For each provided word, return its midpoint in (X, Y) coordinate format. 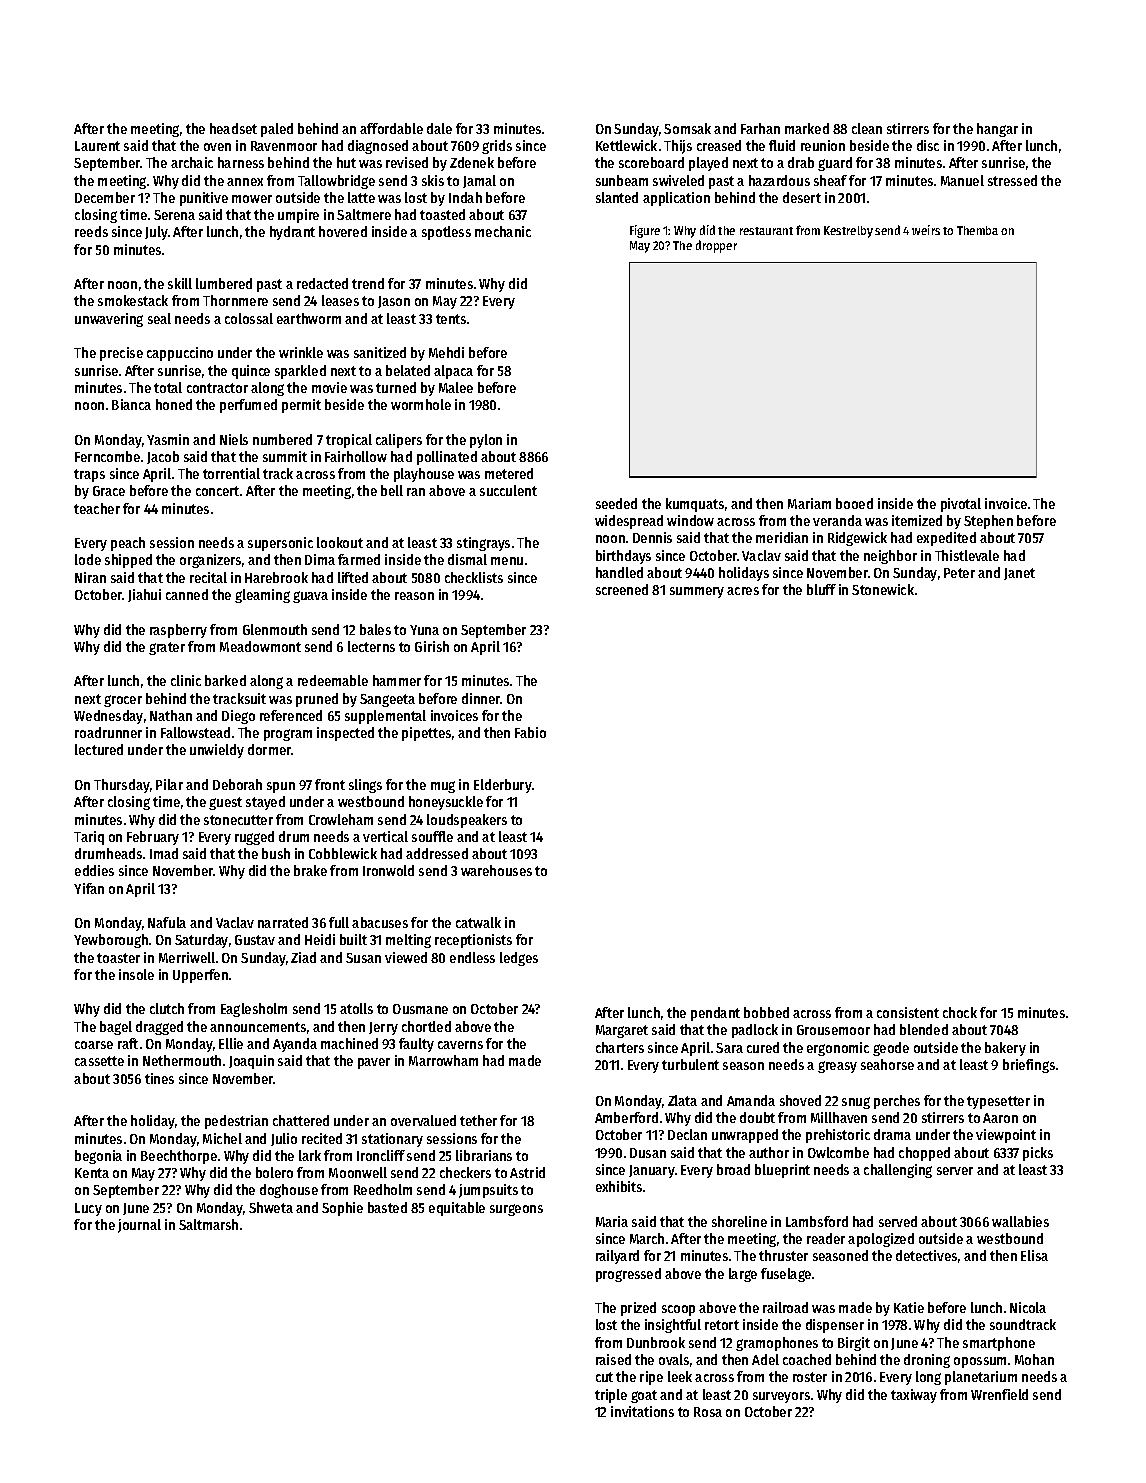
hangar (997, 130)
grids (497, 147)
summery (697, 592)
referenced (291, 715)
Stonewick (883, 589)
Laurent (97, 146)
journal (139, 1226)
